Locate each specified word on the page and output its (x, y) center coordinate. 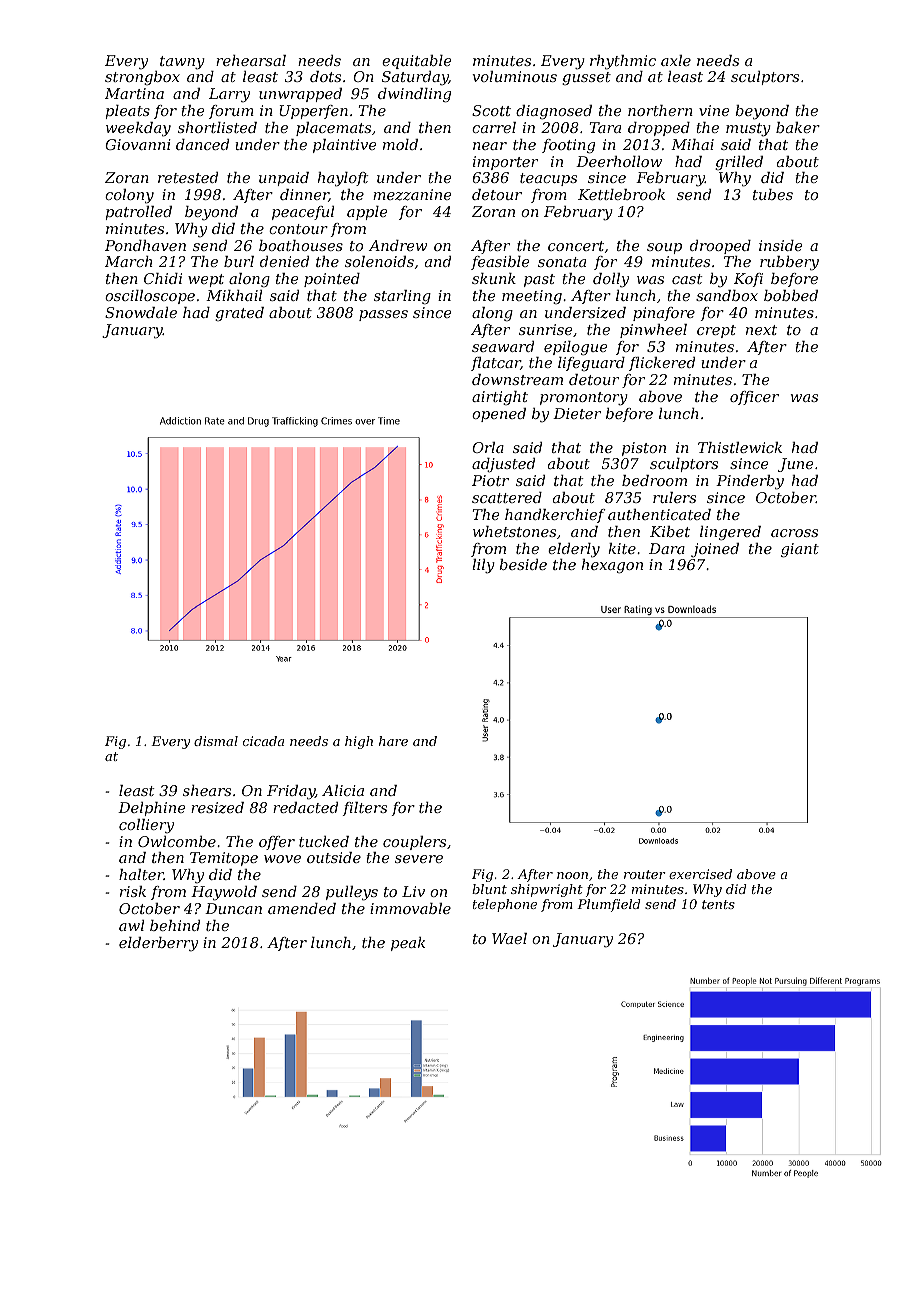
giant (800, 550)
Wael (509, 938)
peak (408, 944)
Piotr (490, 480)
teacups (548, 179)
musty (748, 130)
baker (798, 127)
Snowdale (141, 312)
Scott (491, 110)
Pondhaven (145, 245)
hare (393, 741)
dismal (216, 741)
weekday (138, 129)
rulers (674, 497)
